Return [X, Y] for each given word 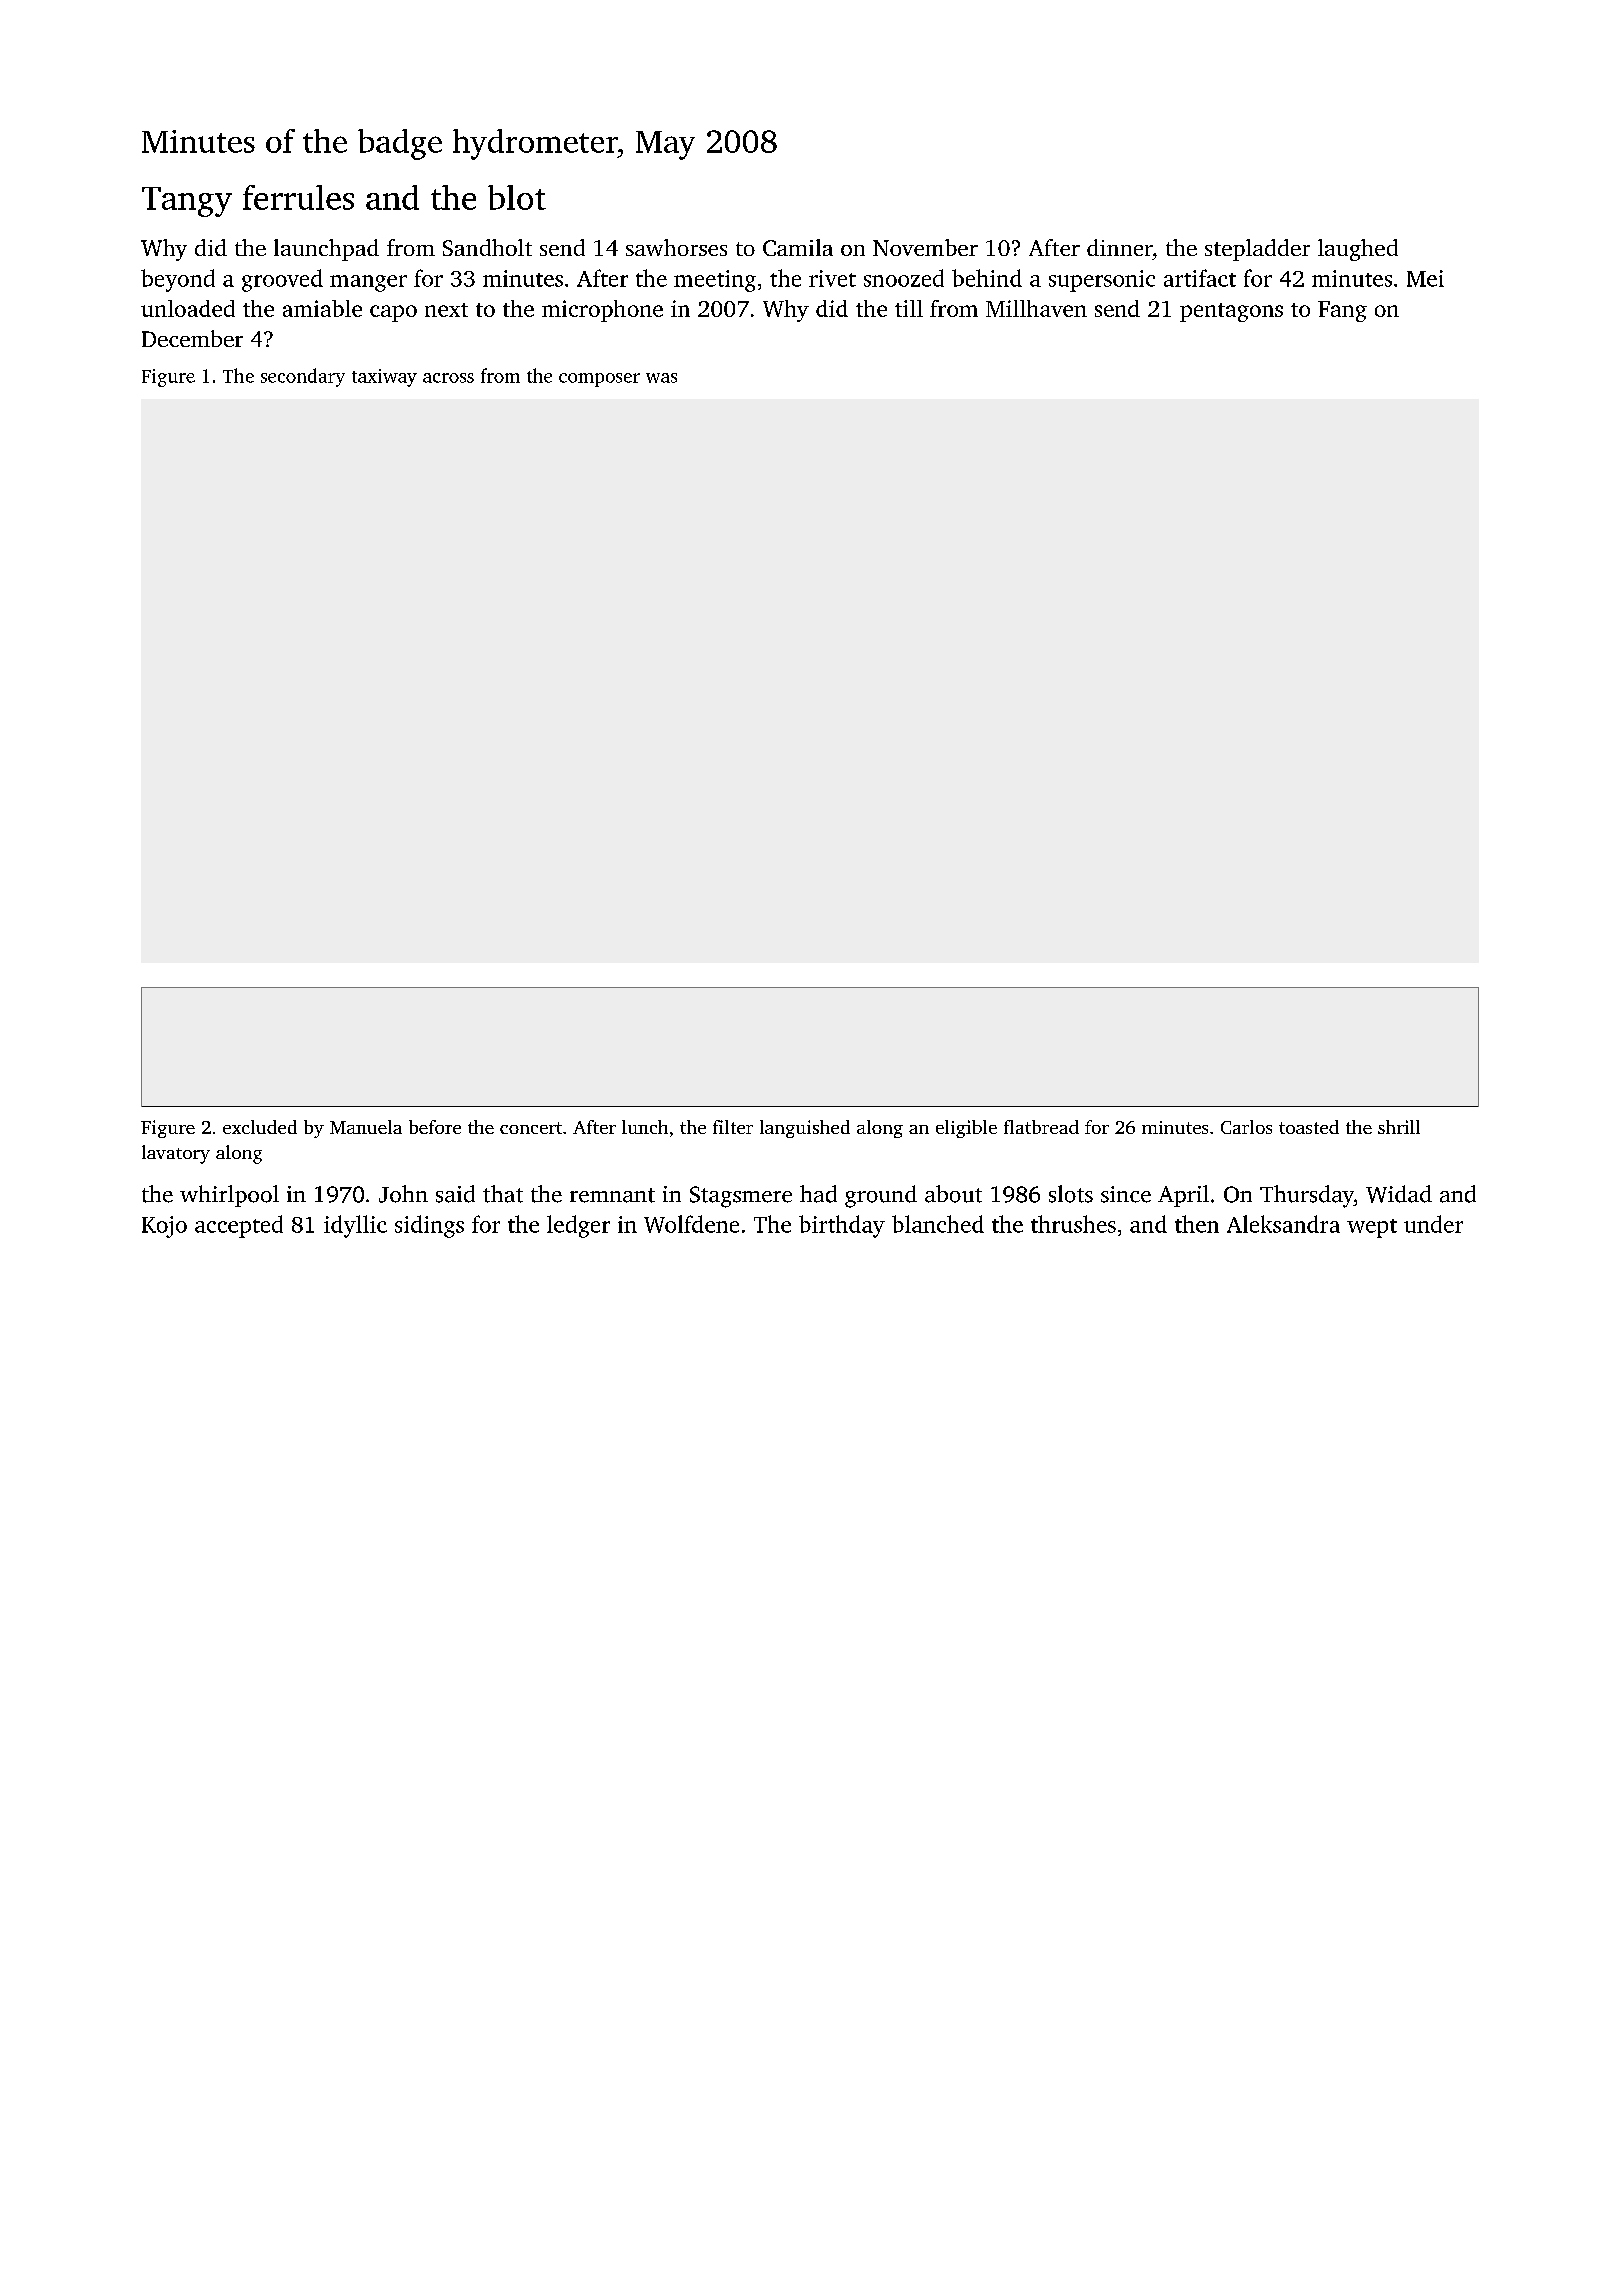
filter [733, 1127]
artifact [1200, 278]
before [435, 1127]
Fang [1342, 311]
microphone [602, 311]
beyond [178, 280]
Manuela [366, 1127]
